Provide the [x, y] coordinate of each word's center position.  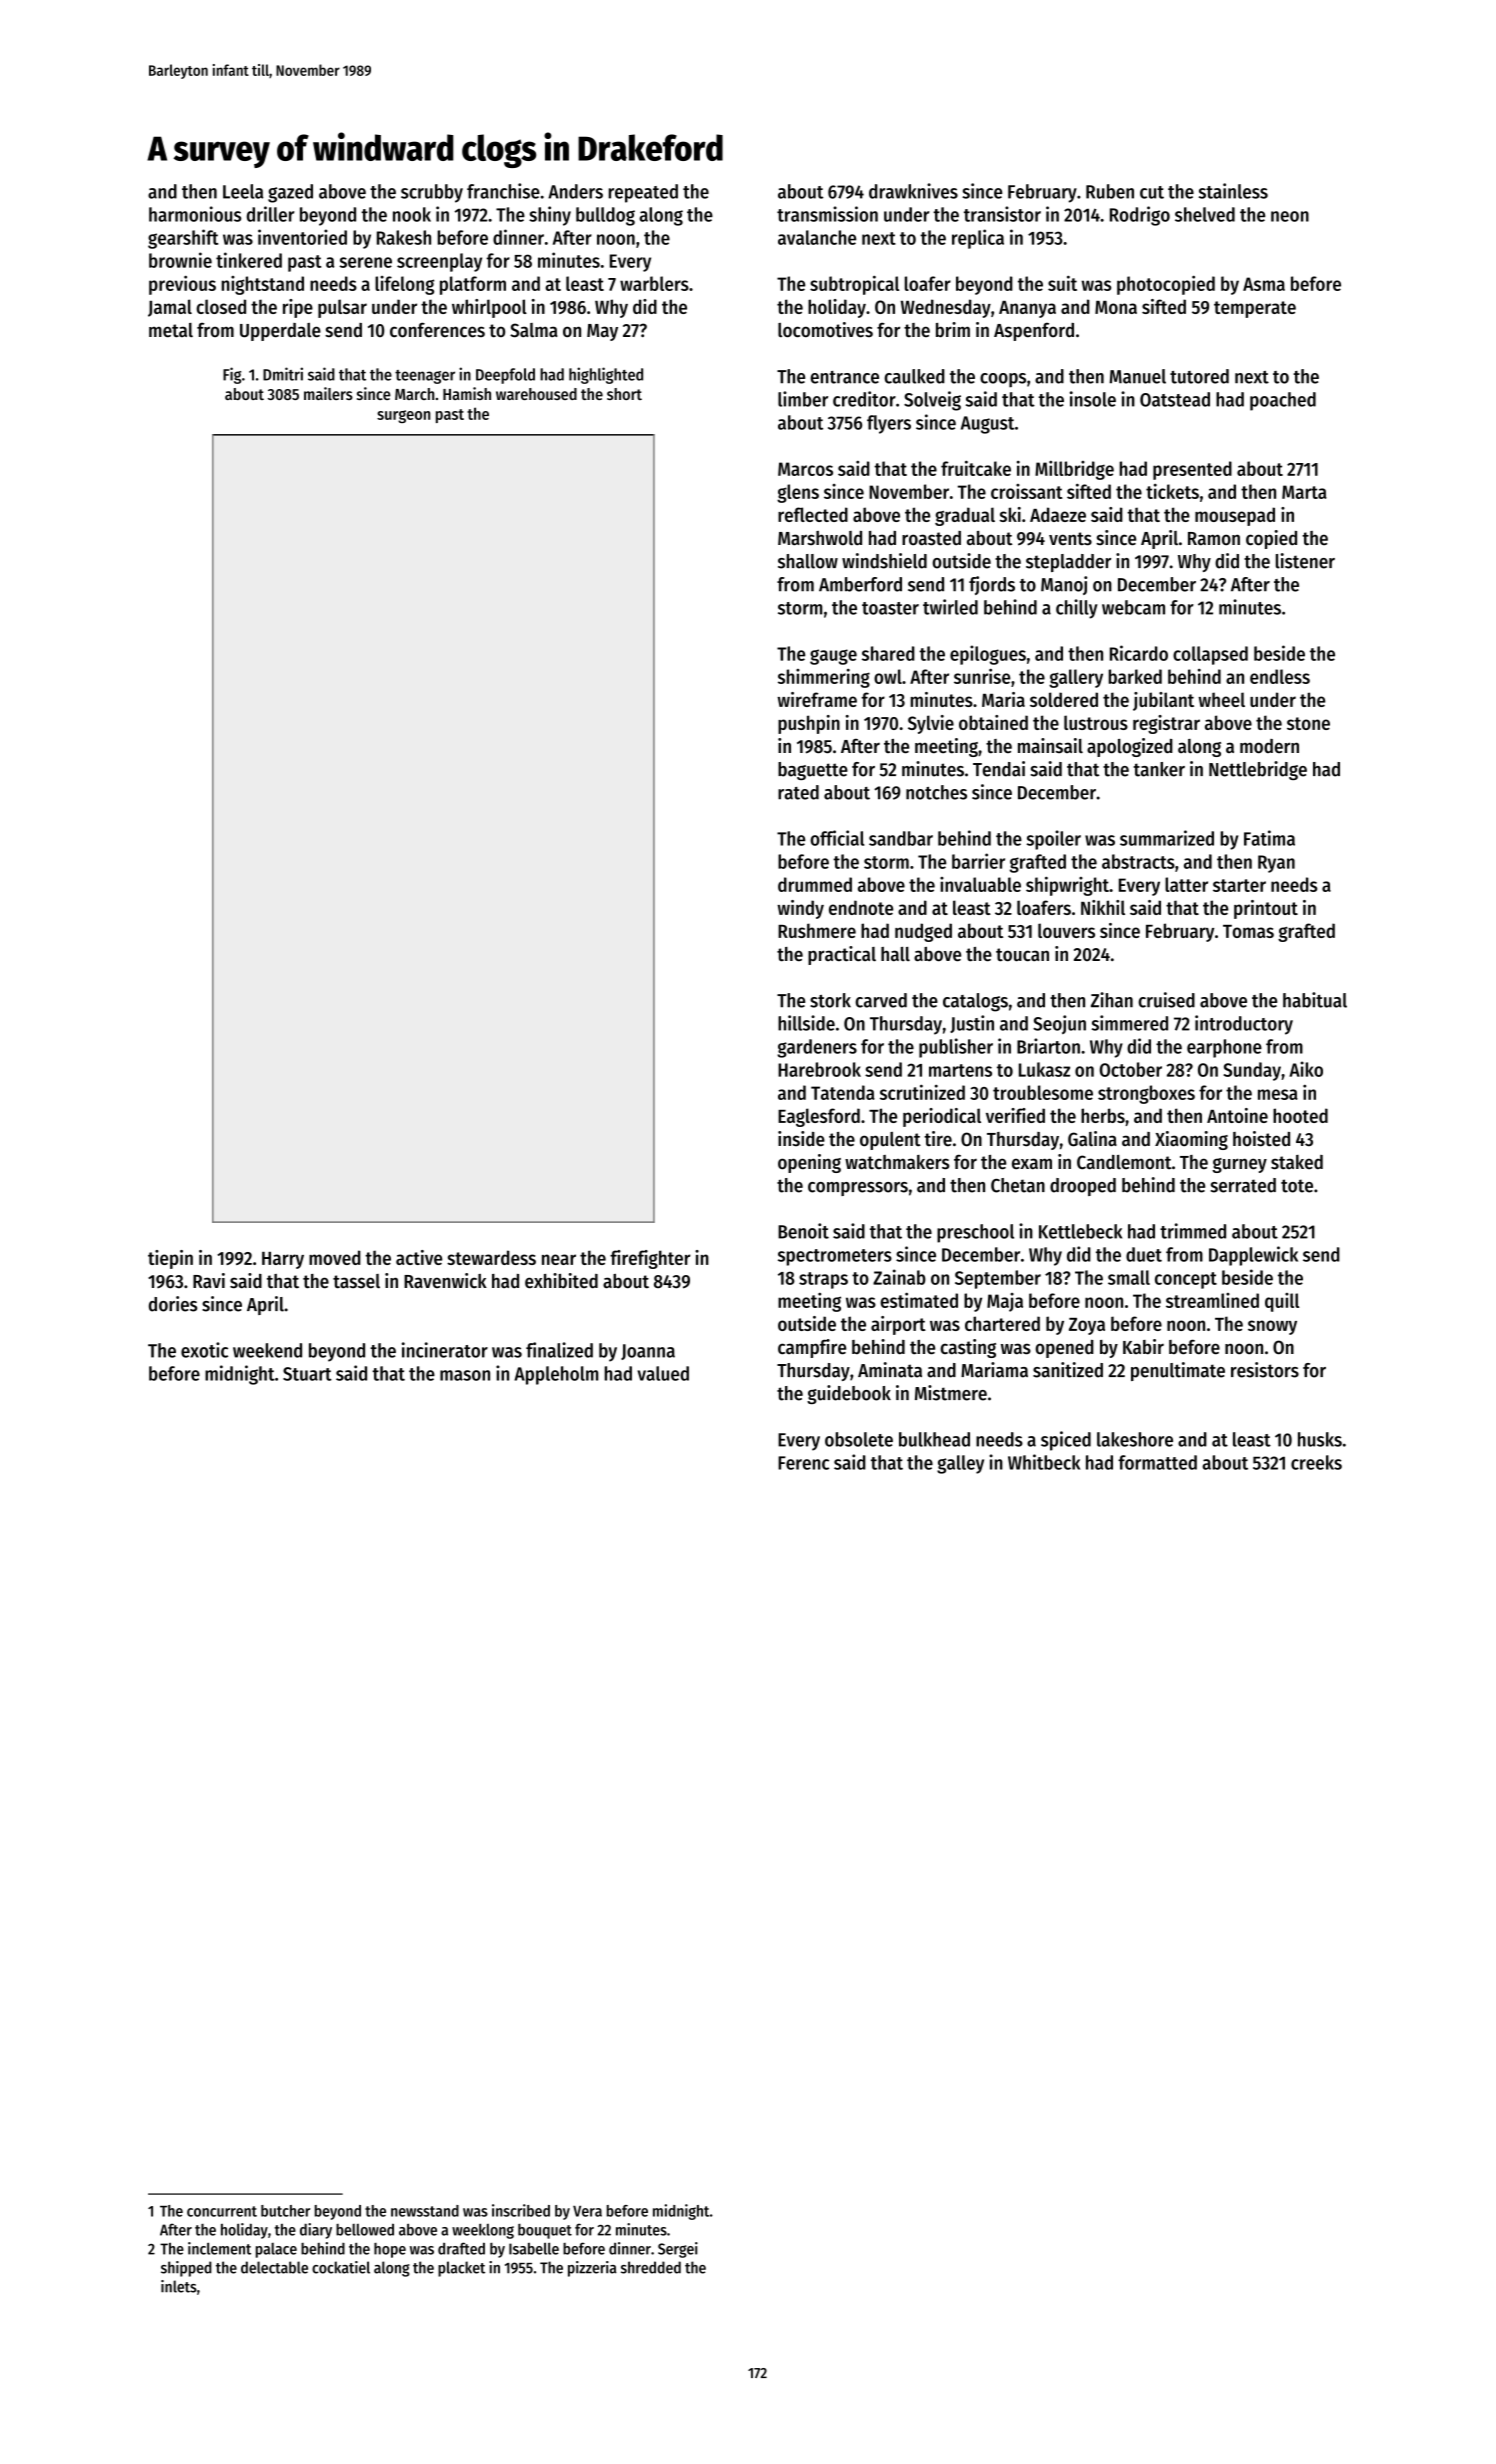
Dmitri [283, 374]
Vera [587, 2211]
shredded [651, 2267]
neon [1290, 216]
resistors [1265, 1370]
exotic [204, 1350]
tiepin [170, 1259]
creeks [1316, 1462]
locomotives [825, 330]
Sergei [678, 2250]
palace [276, 2250]
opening [809, 1163]
